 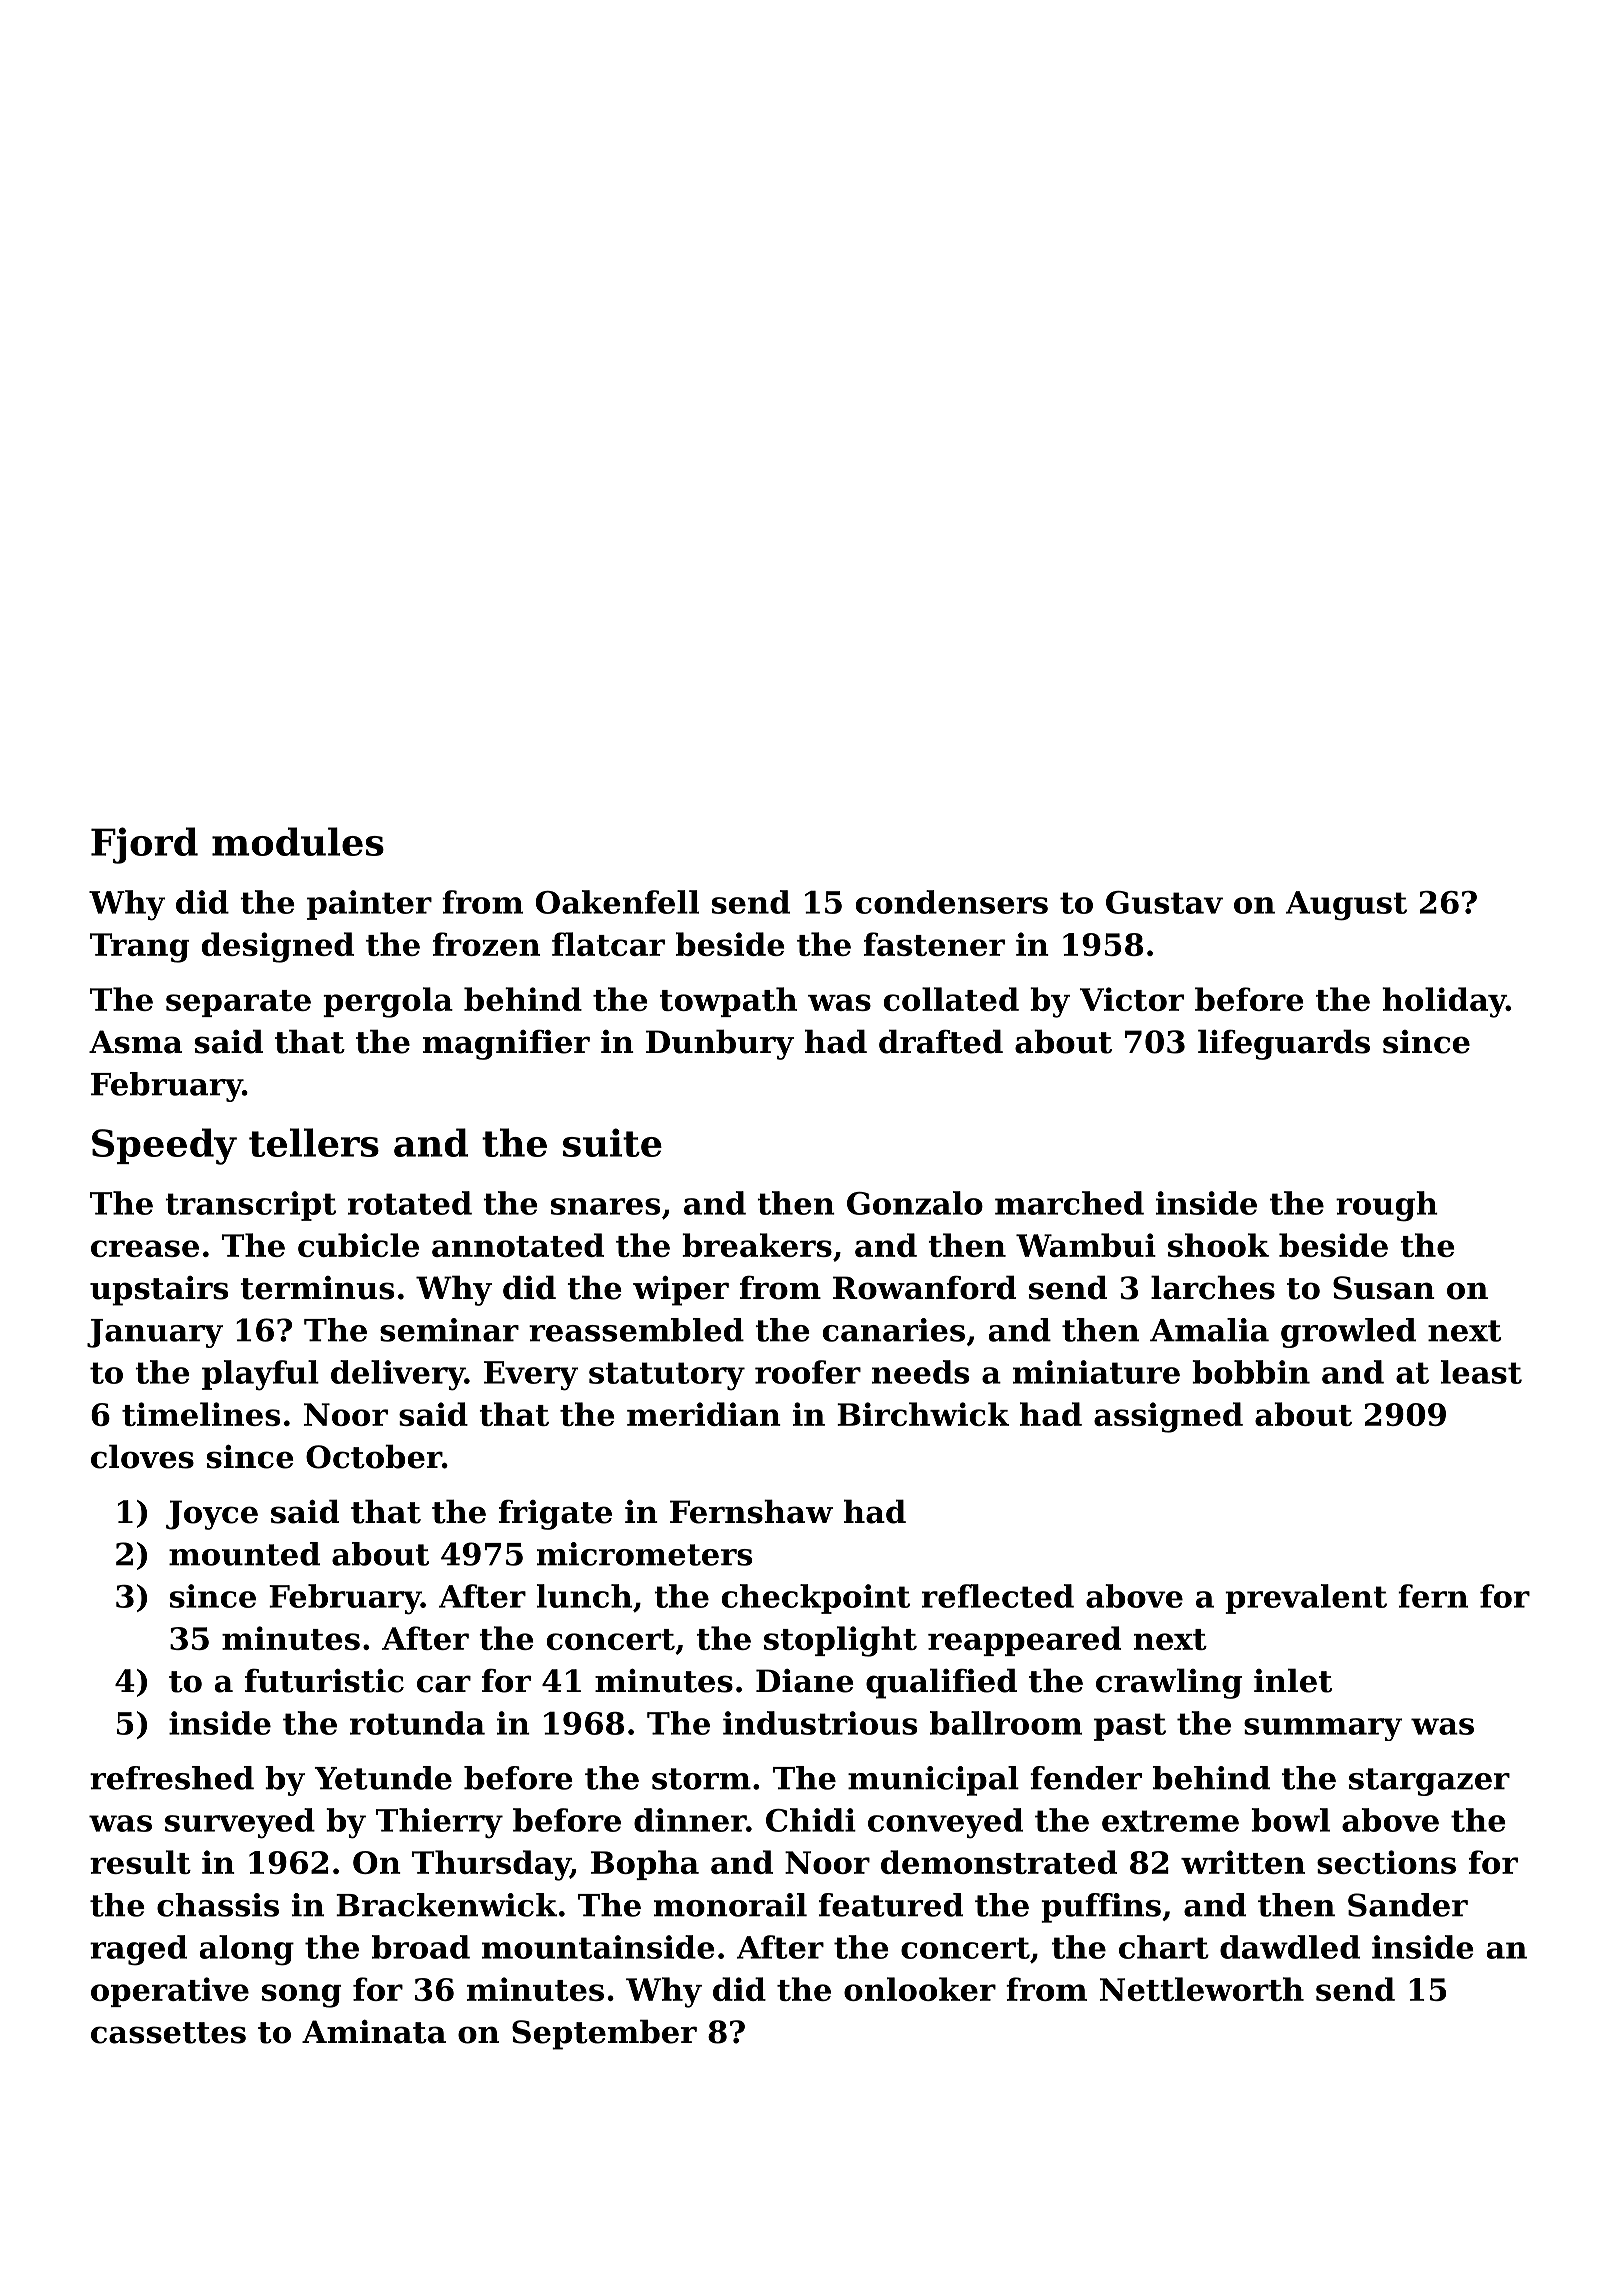 What do you see at coordinates (1346, 906) in the screenshot?
I see `August` at bounding box center [1346, 906].
